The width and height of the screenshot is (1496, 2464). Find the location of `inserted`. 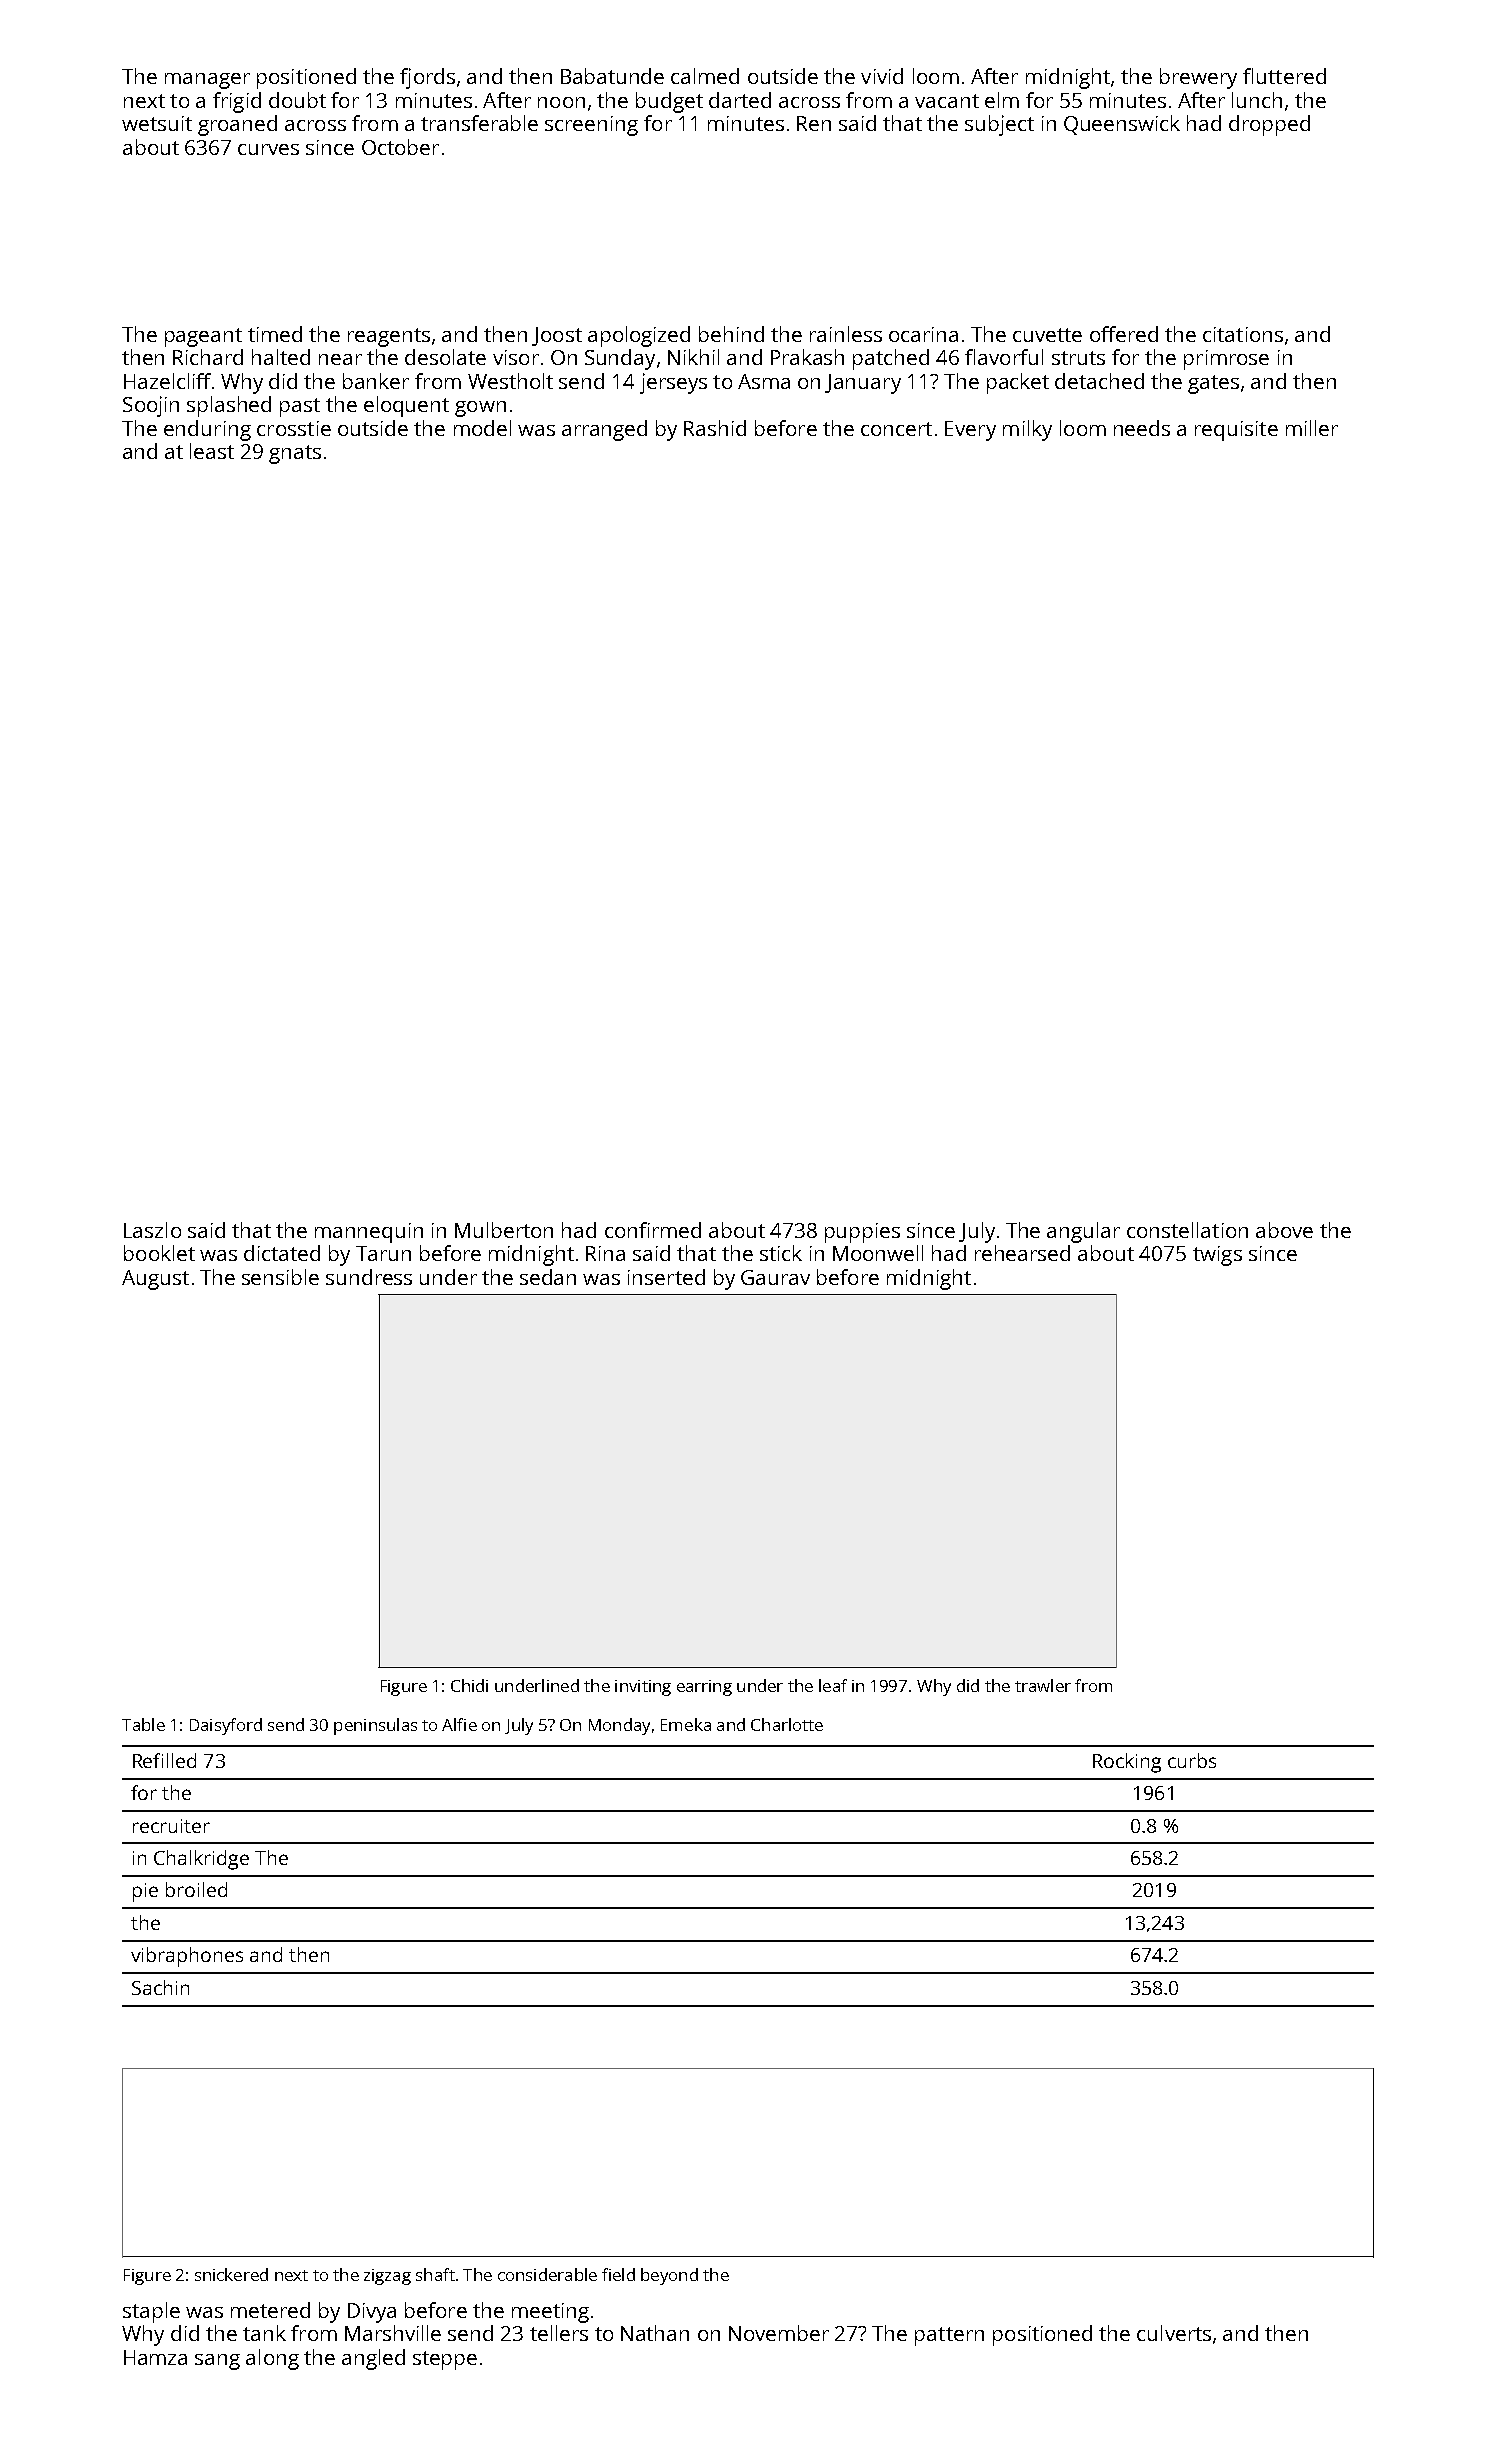

inserted is located at coordinates (666, 1277).
